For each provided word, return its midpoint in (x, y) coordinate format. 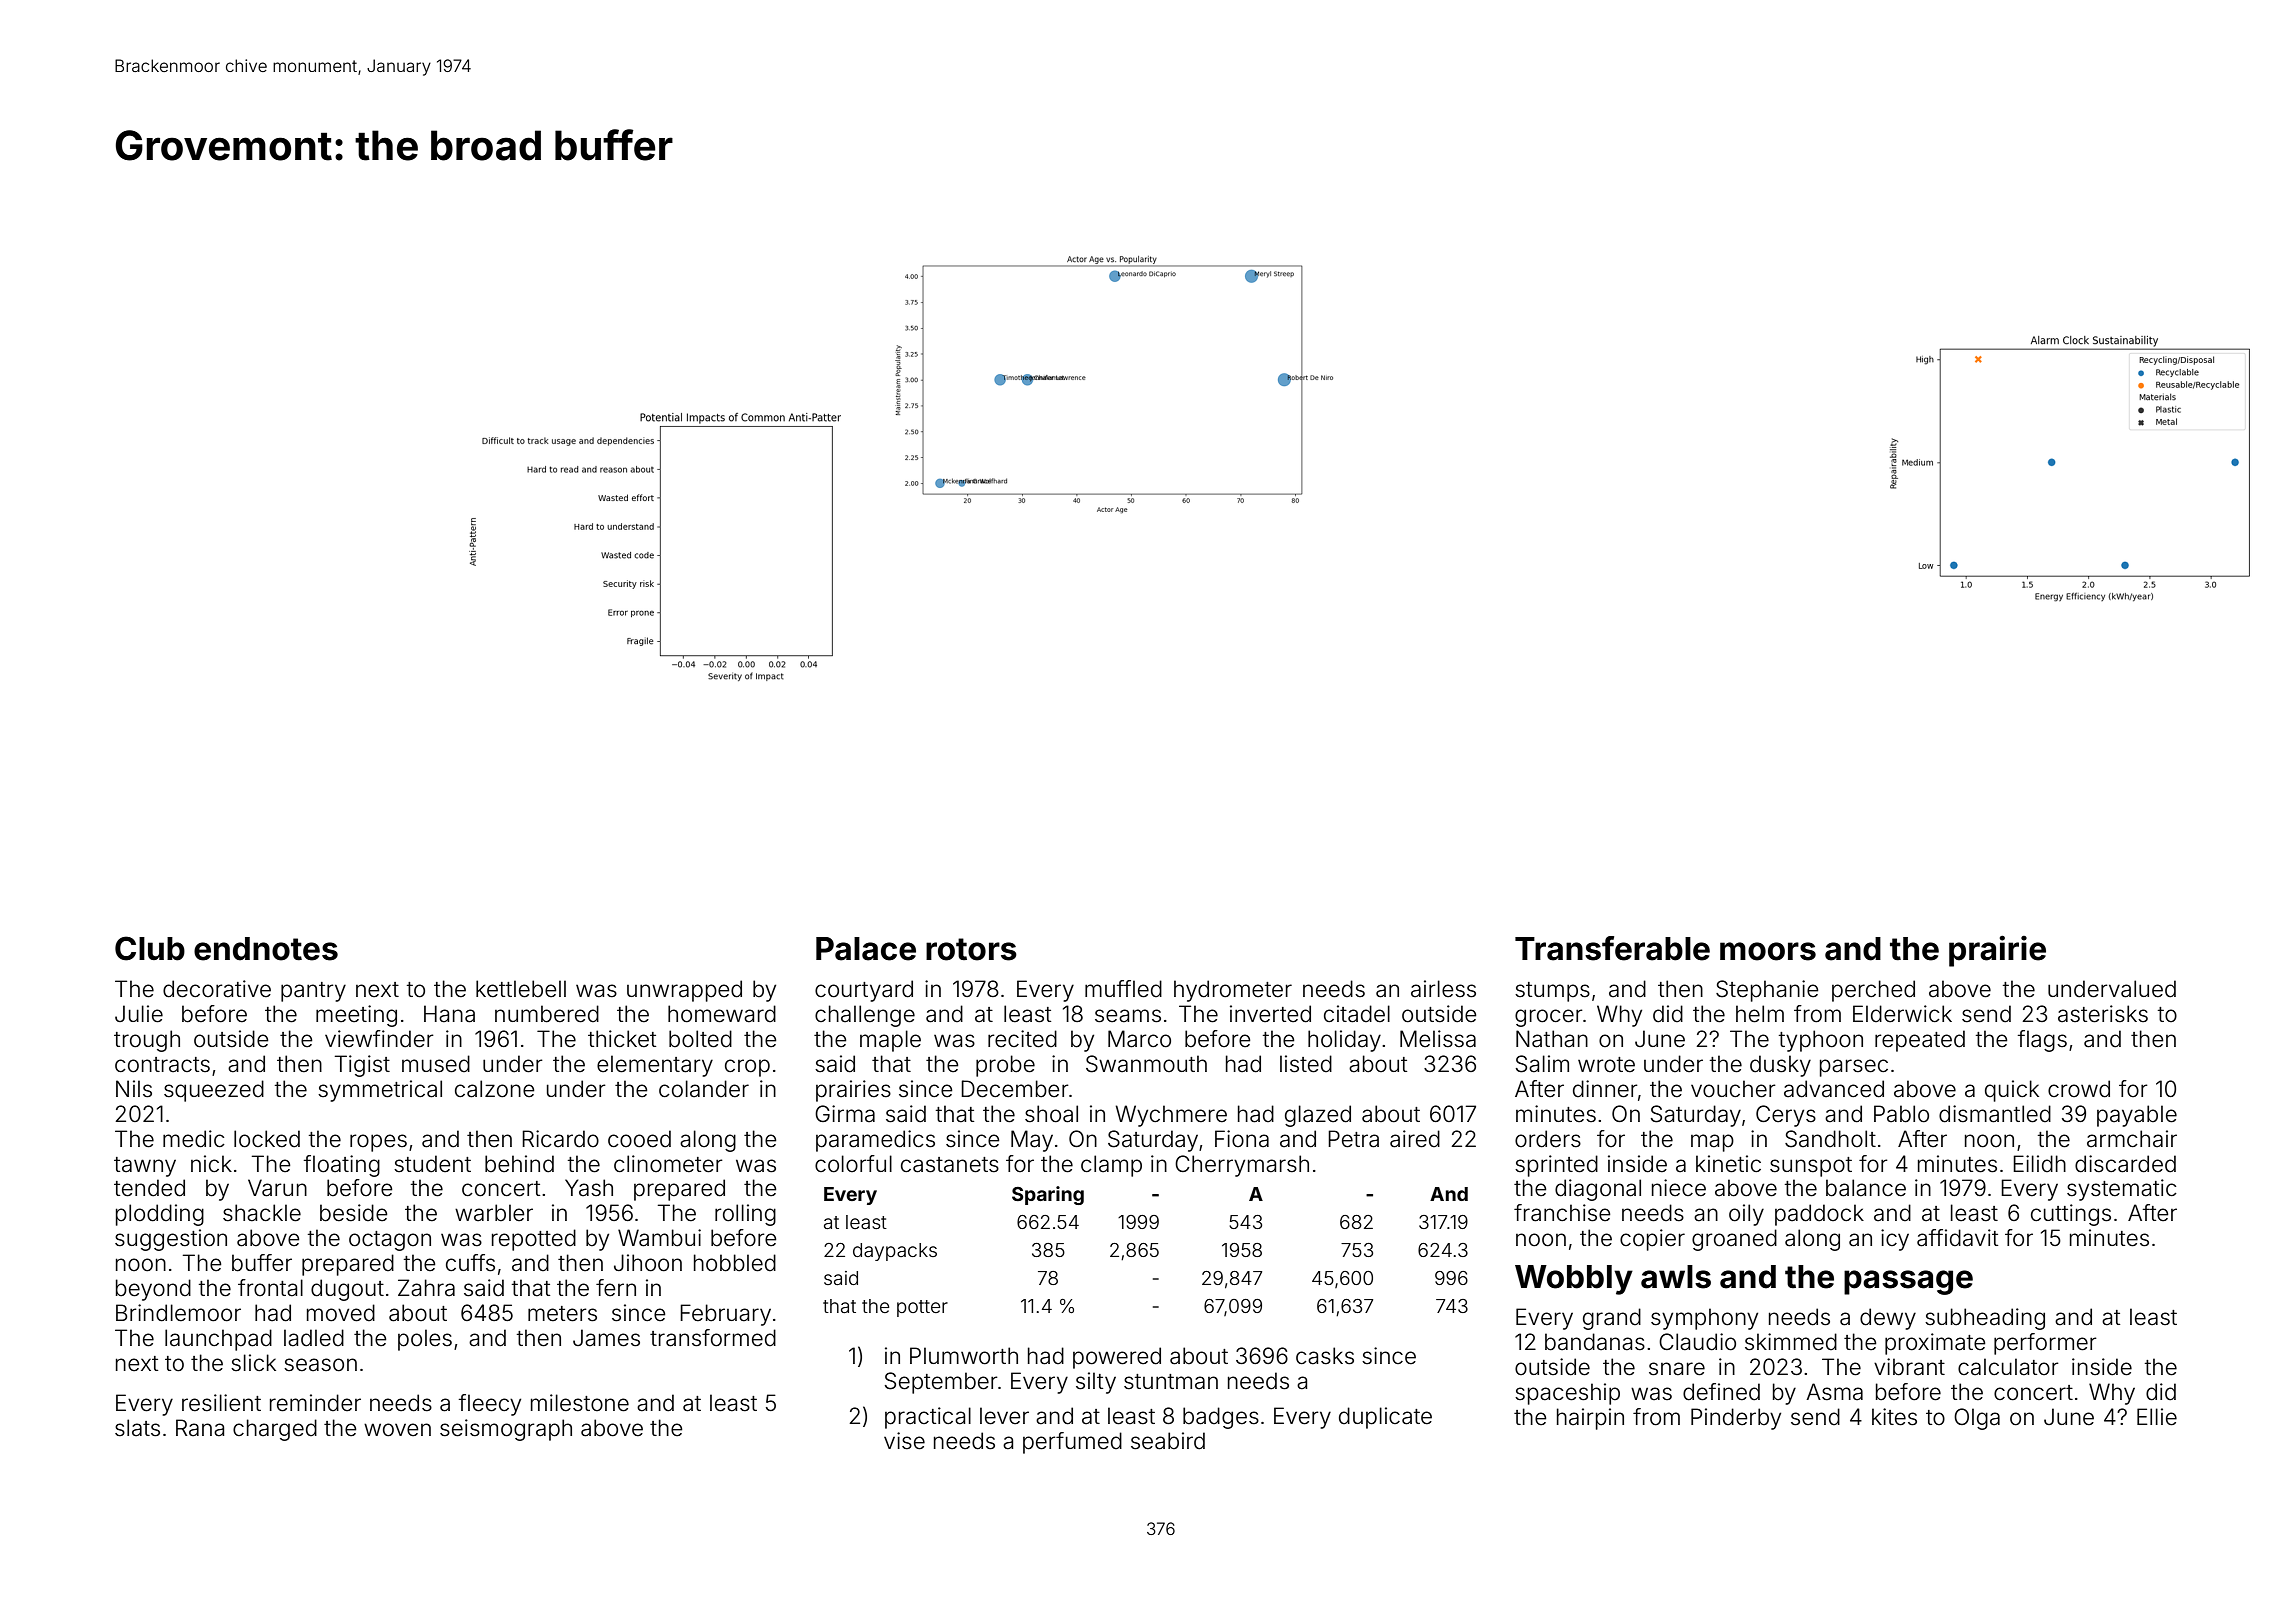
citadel (1357, 1014)
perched (1873, 991)
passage (1908, 1282)
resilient (221, 1403)
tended (149, 1188)
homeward (722, 1014)
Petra (1353, 1139)
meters (562, 1314)
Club (150, 948)
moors (1768, 951)
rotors (971, 949)
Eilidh (2039, 1164)
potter (922, 1308)
